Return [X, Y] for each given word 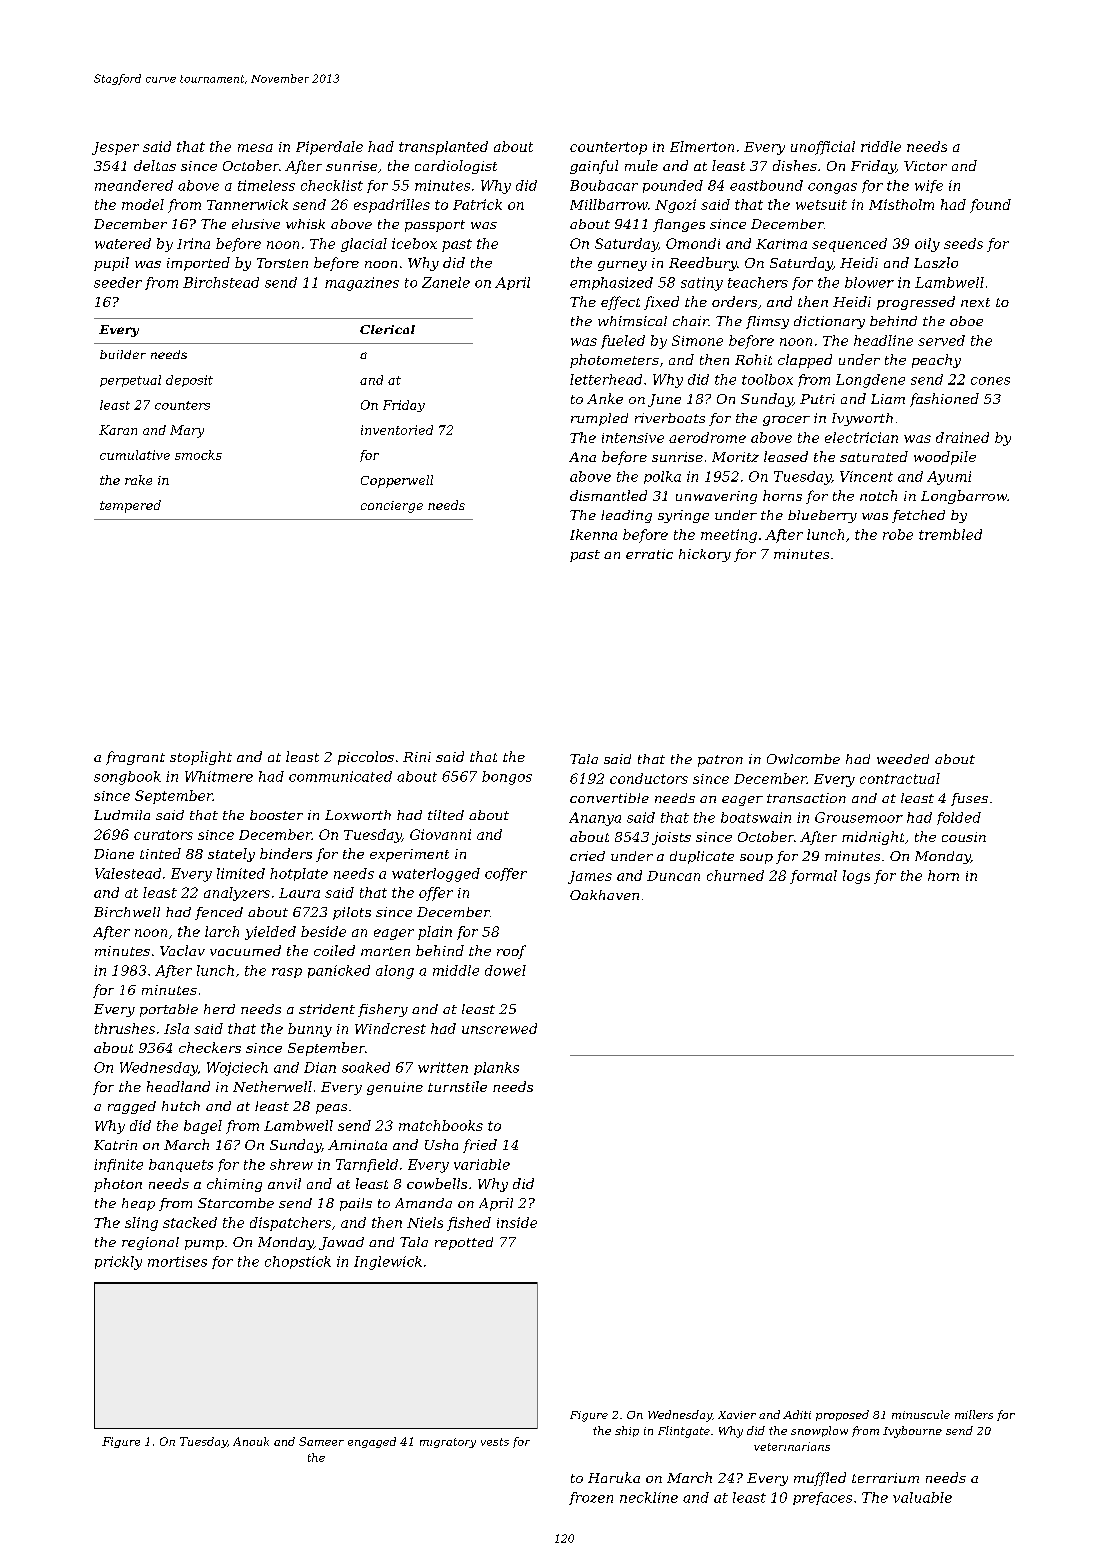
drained [962, 437]
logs [856, 877]
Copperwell [397, 481]
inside [517, 1222]
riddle [881, 146]
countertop [608, 148]
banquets [181, 1165]
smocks [198, 455]
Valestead [128, 873]
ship [627, 1431]
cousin [964, 837]
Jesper [115, 148]
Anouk [251, 1441]
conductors [649, 778]
